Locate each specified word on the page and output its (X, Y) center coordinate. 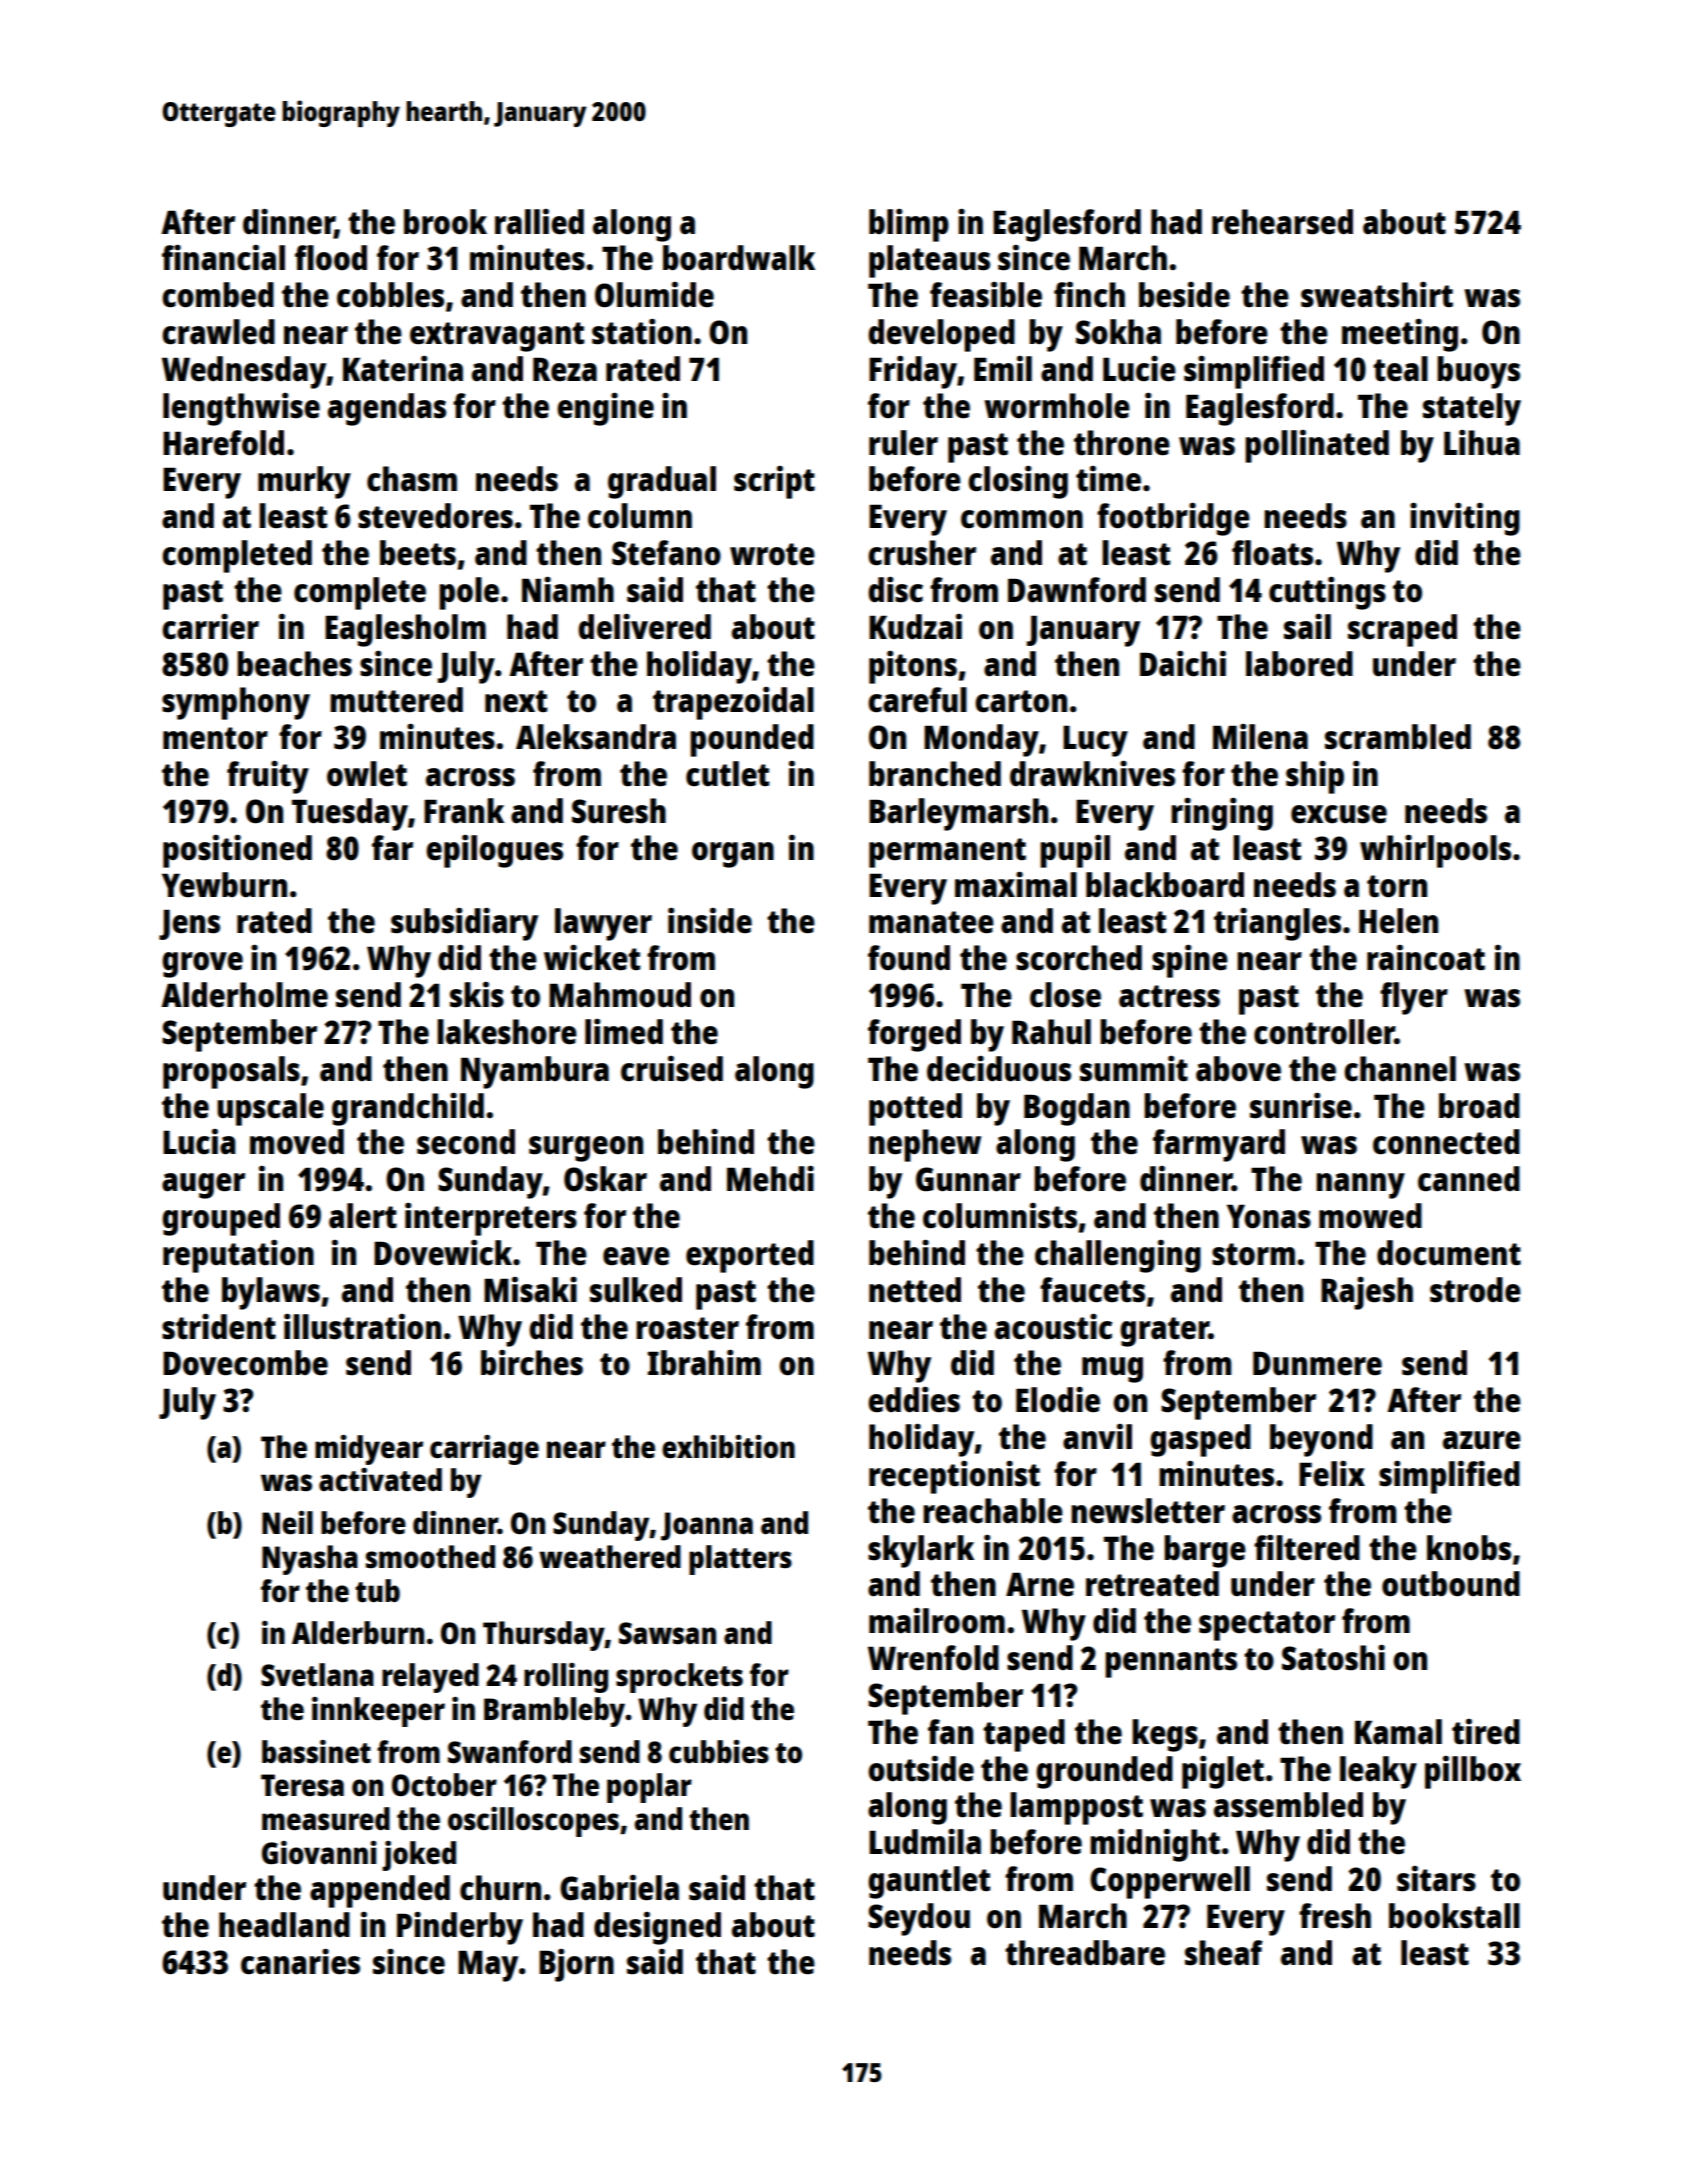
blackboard (1165, 885)
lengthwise (241, 409)
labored (1299, 664)
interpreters (491, 1219)
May (488, 1966)
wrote (772, 554)
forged (914, 1035)
